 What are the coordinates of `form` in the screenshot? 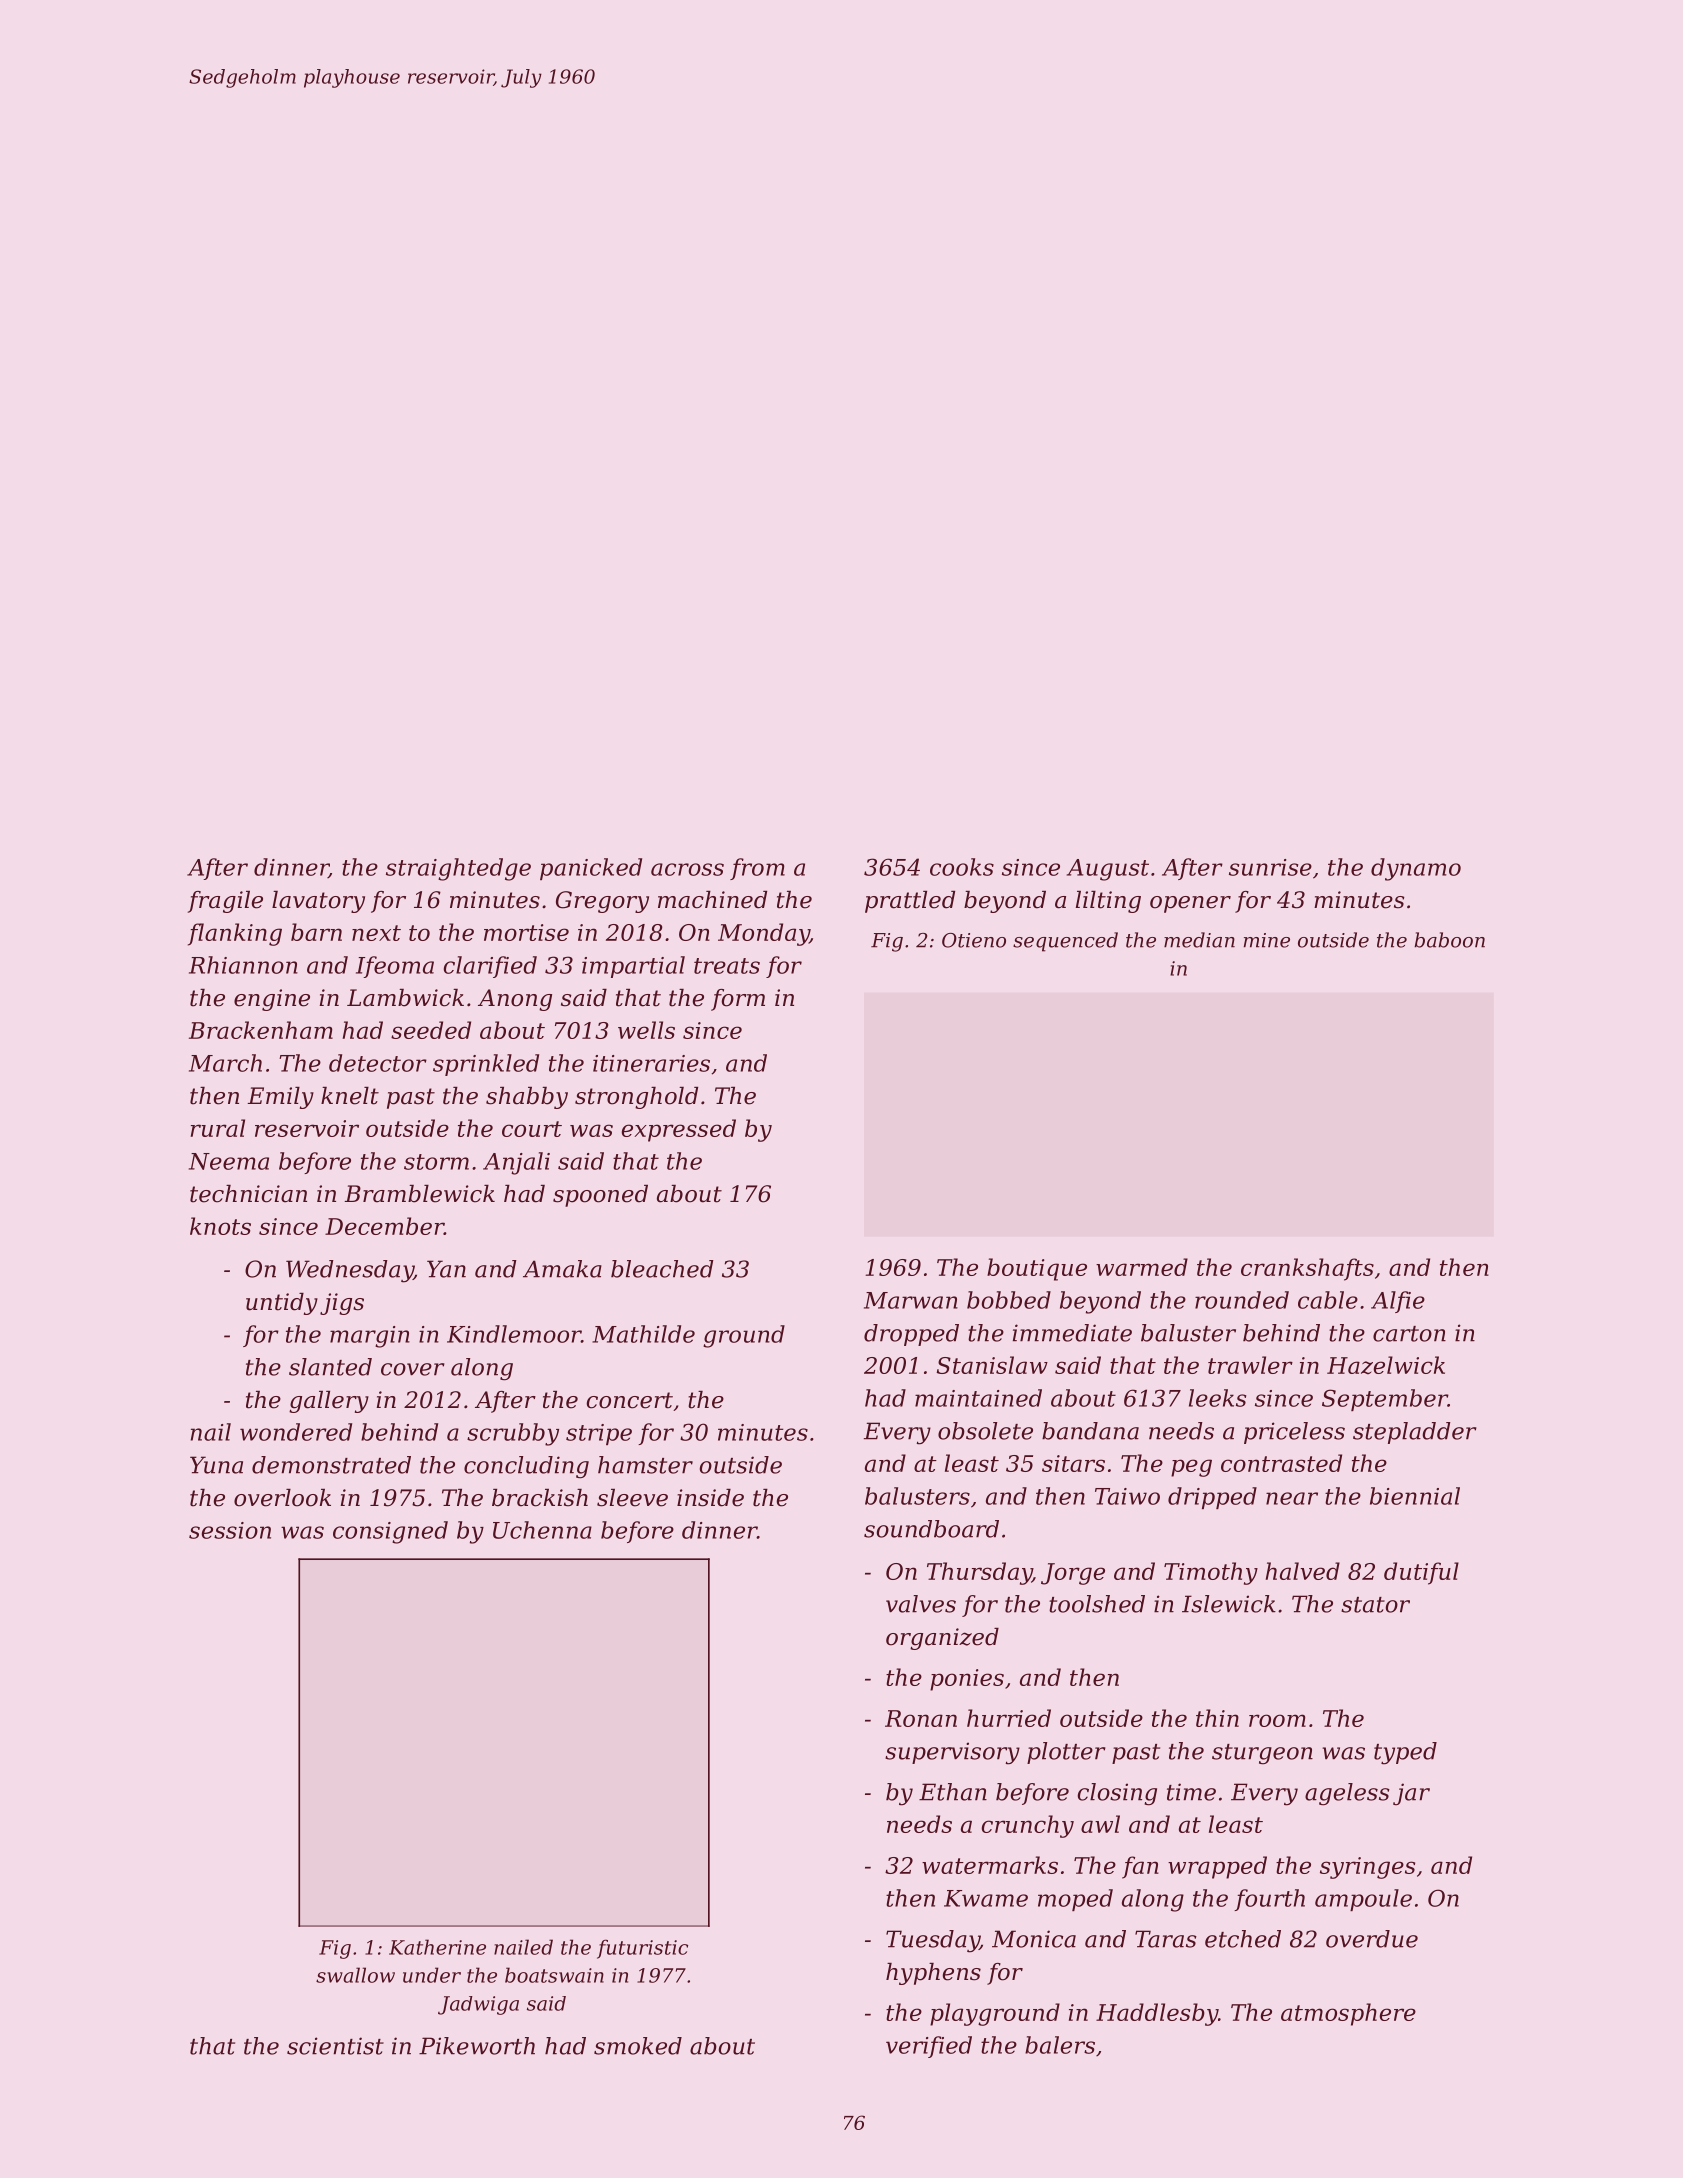 It's located at (738, 1000).
